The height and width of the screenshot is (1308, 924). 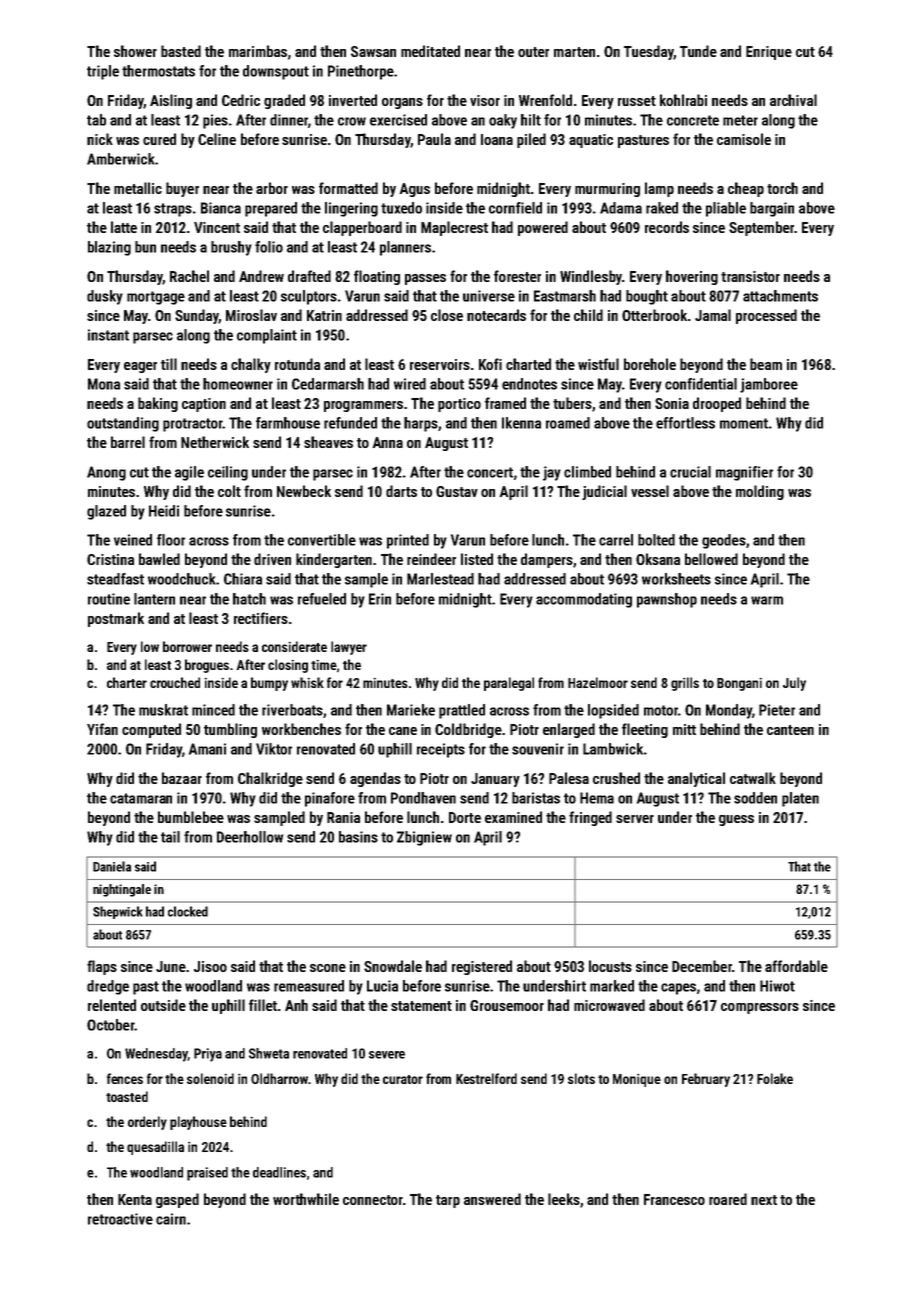 I want to click on next, so click(x=764, y=1200).
